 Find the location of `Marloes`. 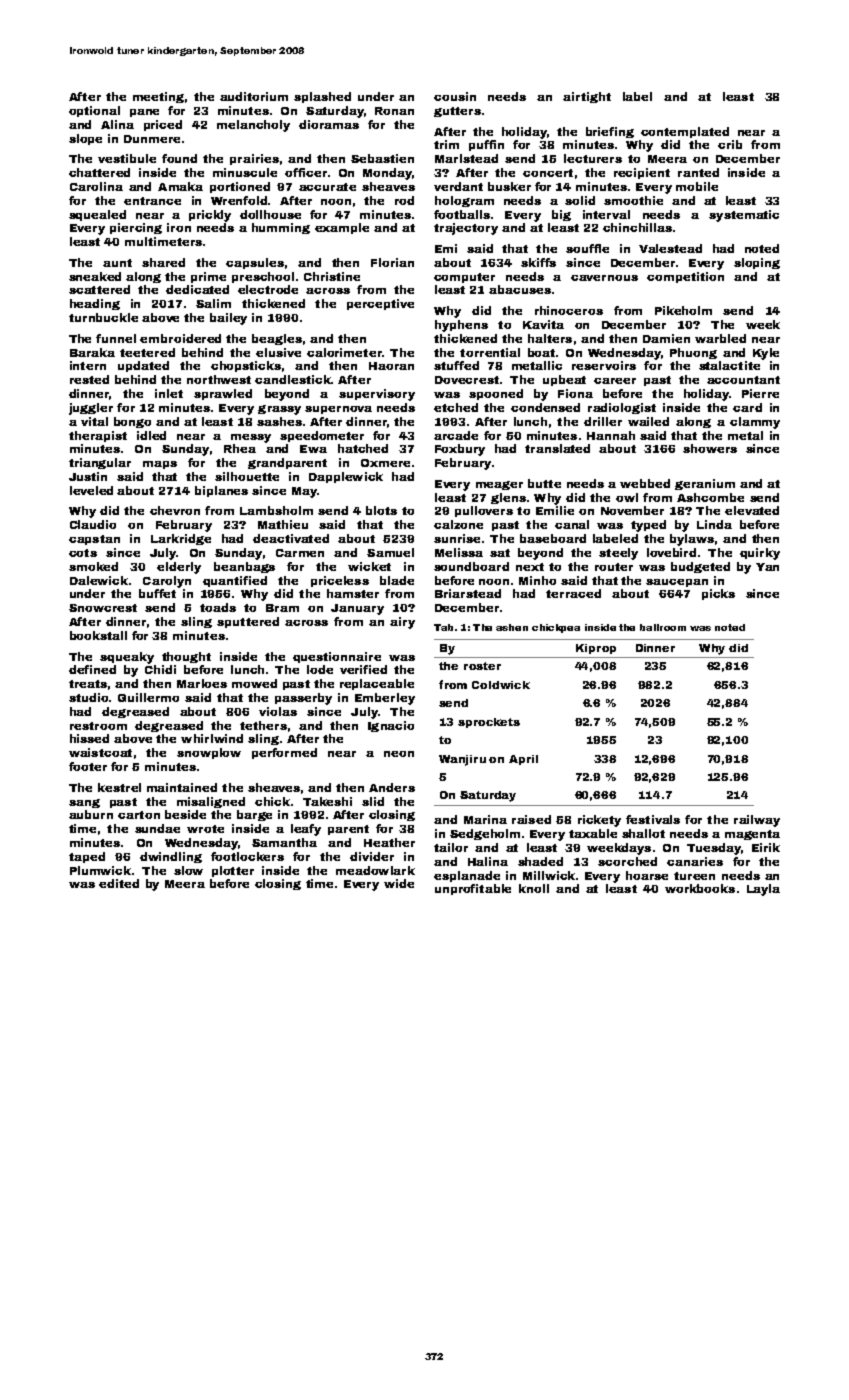

Marloes is located at coordinates (202, 683).
